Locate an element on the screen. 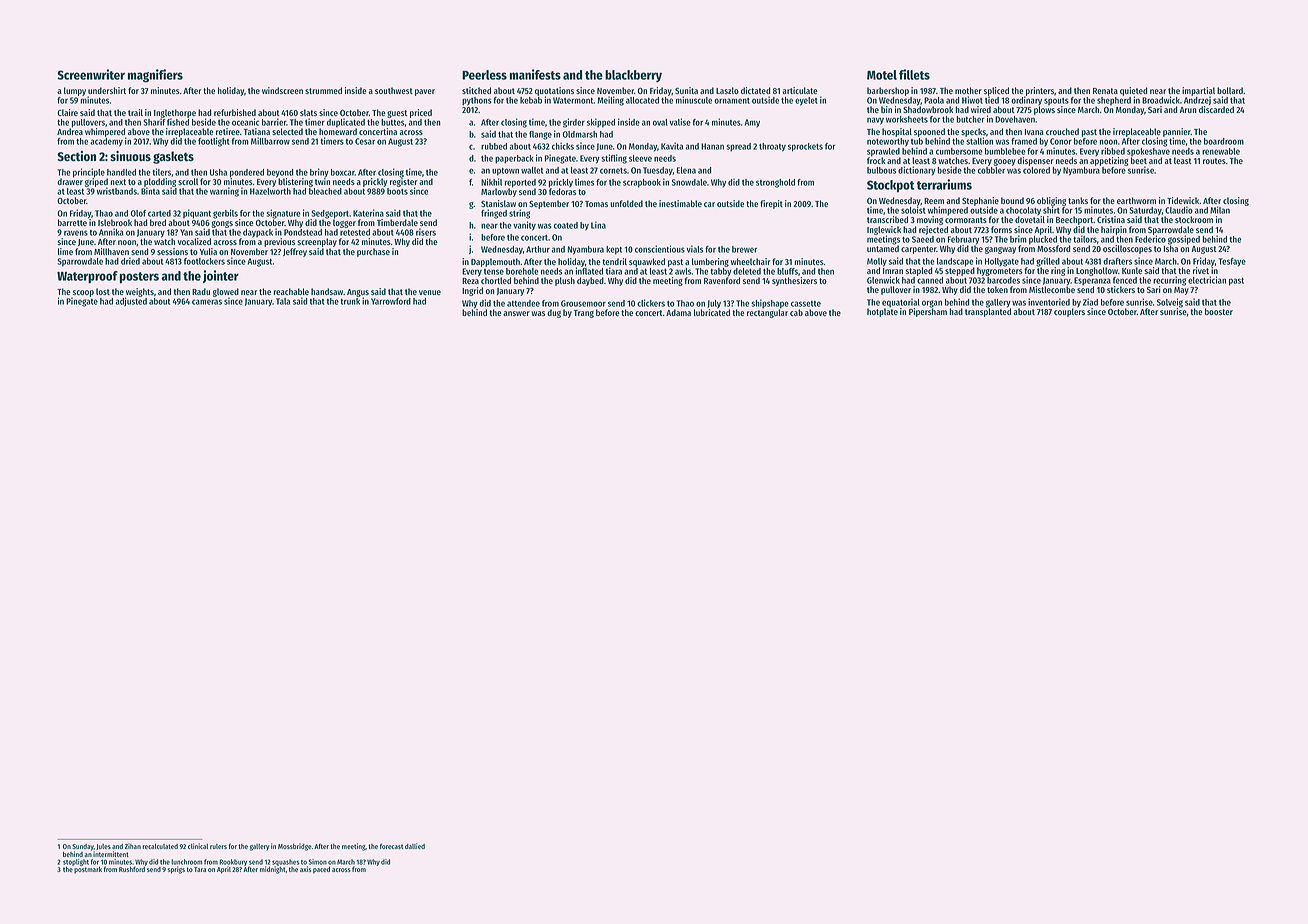  Trang is located at coordinates (584, 314).
